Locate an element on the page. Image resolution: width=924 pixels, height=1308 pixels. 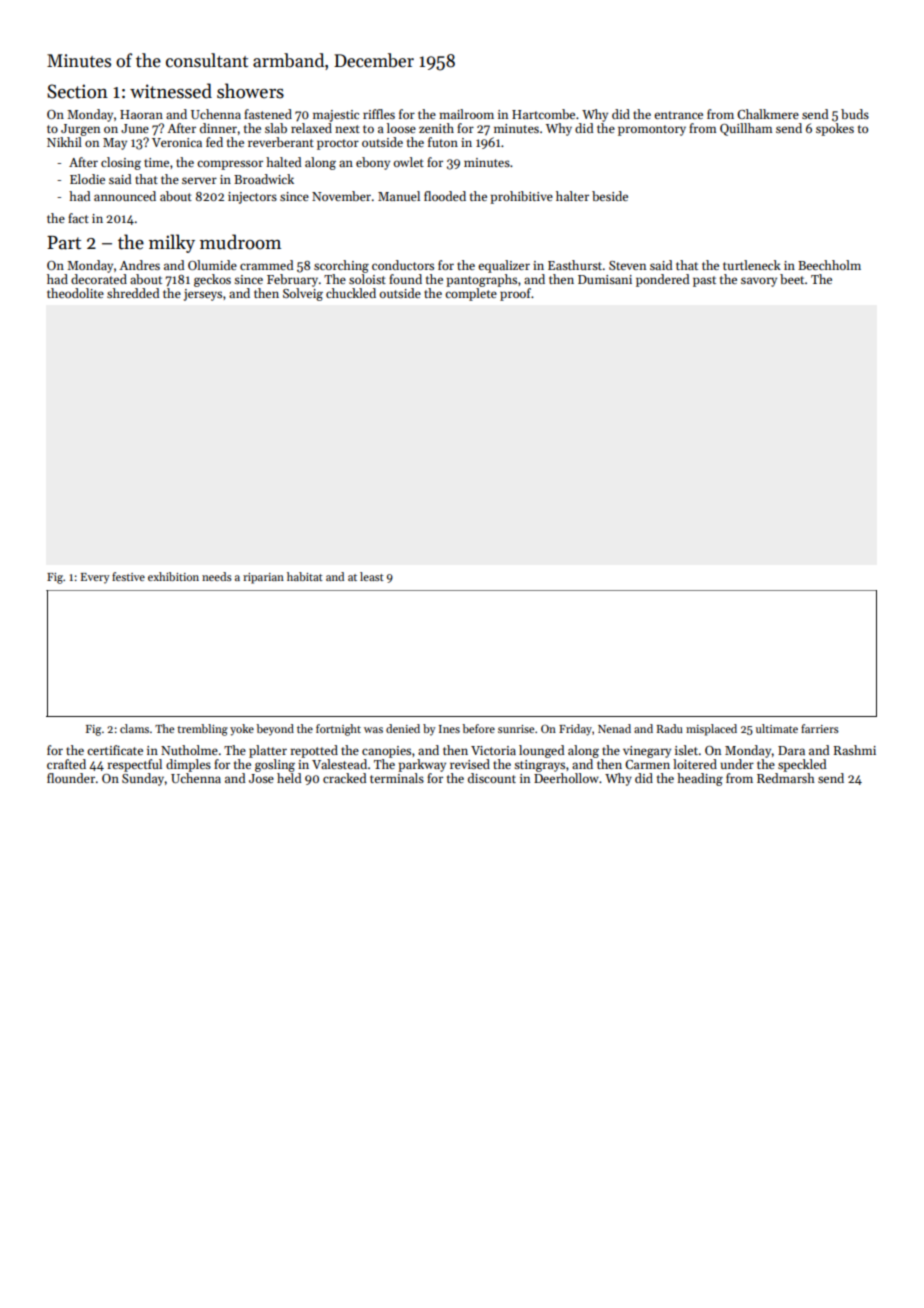
chuckled is located at coordinates (351, 293).
